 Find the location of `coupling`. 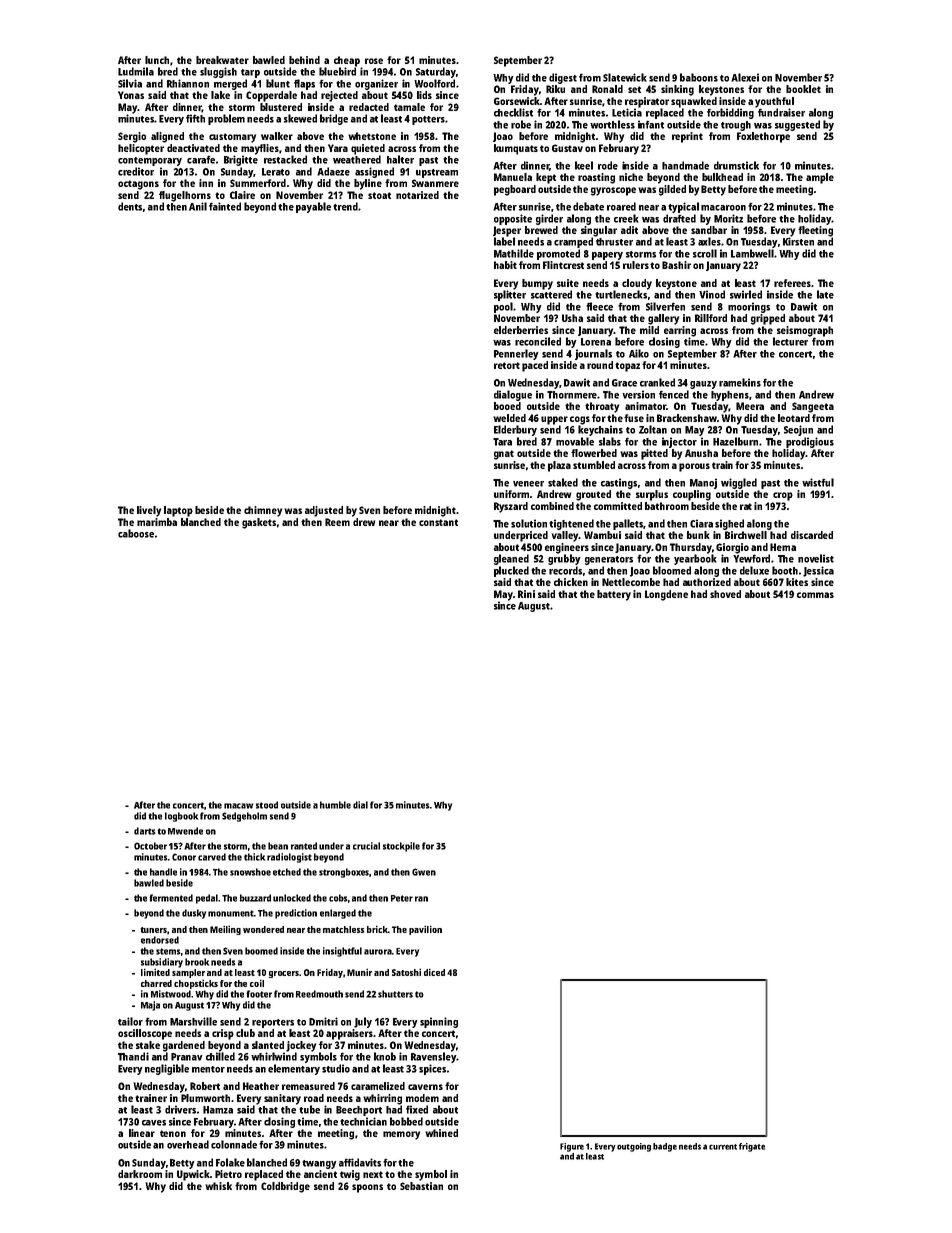

coupling is located at coordinates (692, 495).
